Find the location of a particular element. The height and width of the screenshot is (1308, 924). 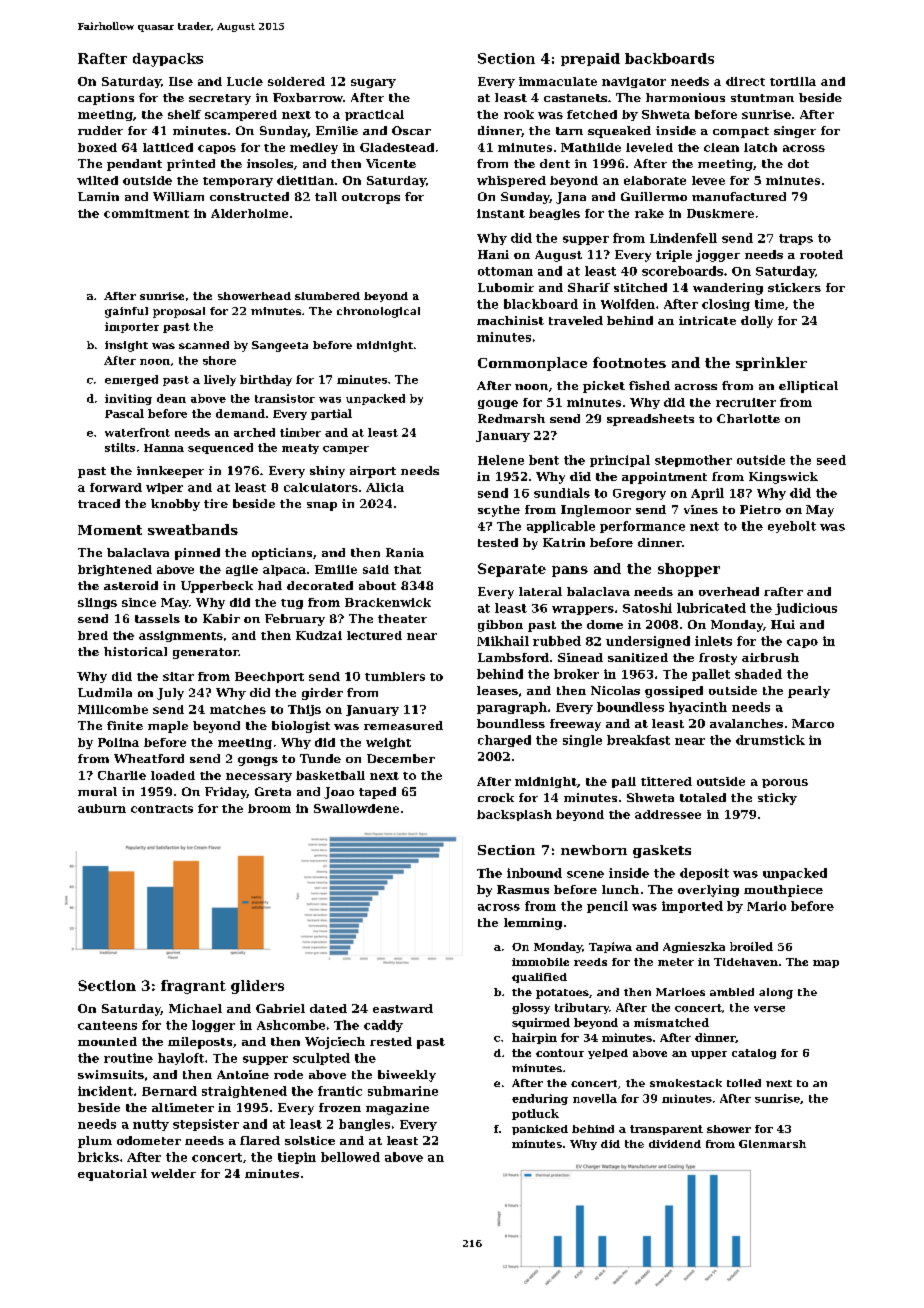

dividend is located at coordinates (675, 1144).
